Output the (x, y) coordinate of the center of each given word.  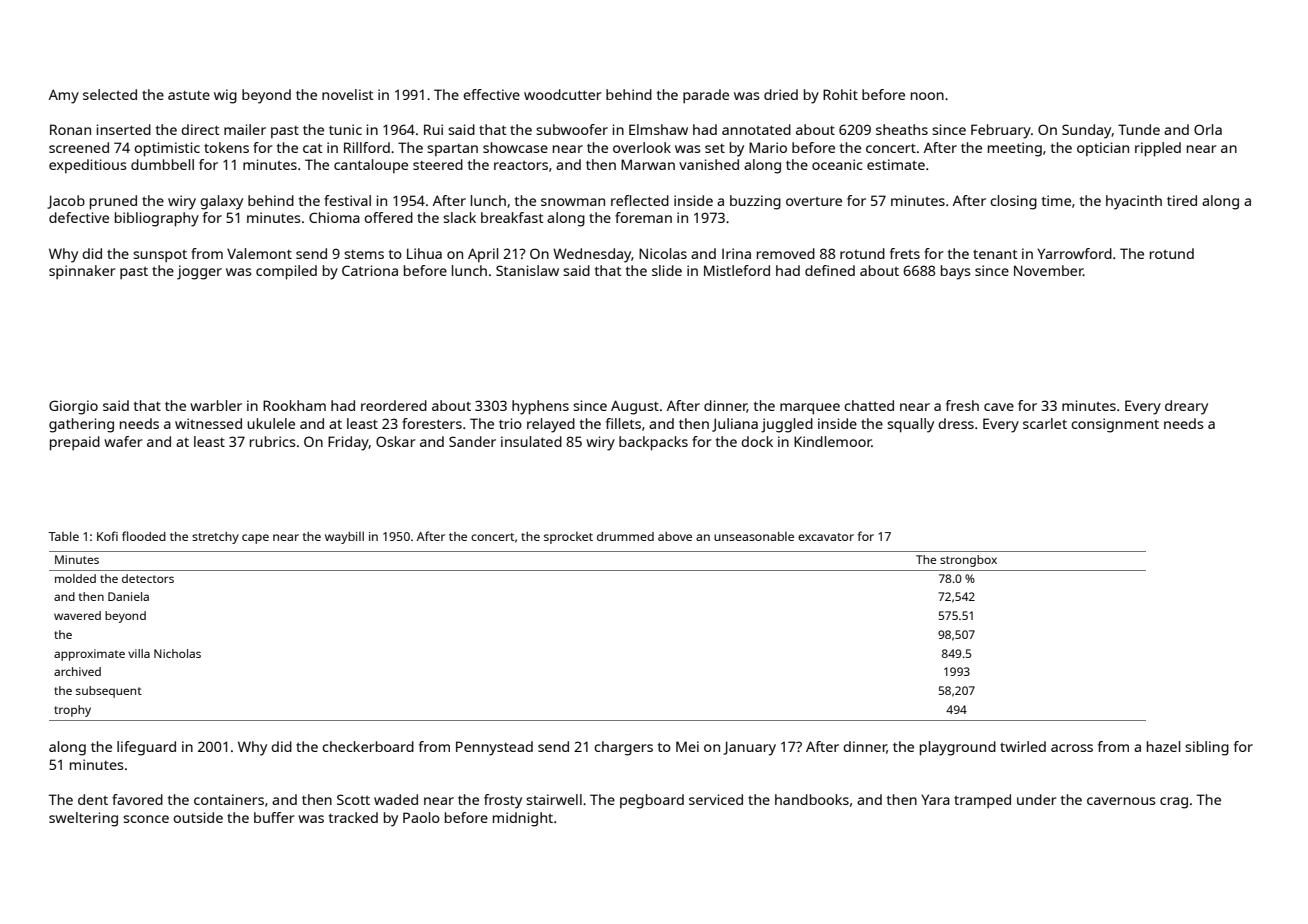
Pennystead (494, 748)
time (1056, 200)
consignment (1115, 425)
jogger (199, 272)
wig (225, 96)
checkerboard (368, 746)
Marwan (648, 164)
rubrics (273, 441)
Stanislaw (527, 270)
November (1048, 270)
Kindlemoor (833, 441)
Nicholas (177, 653)
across (1072, 748)
